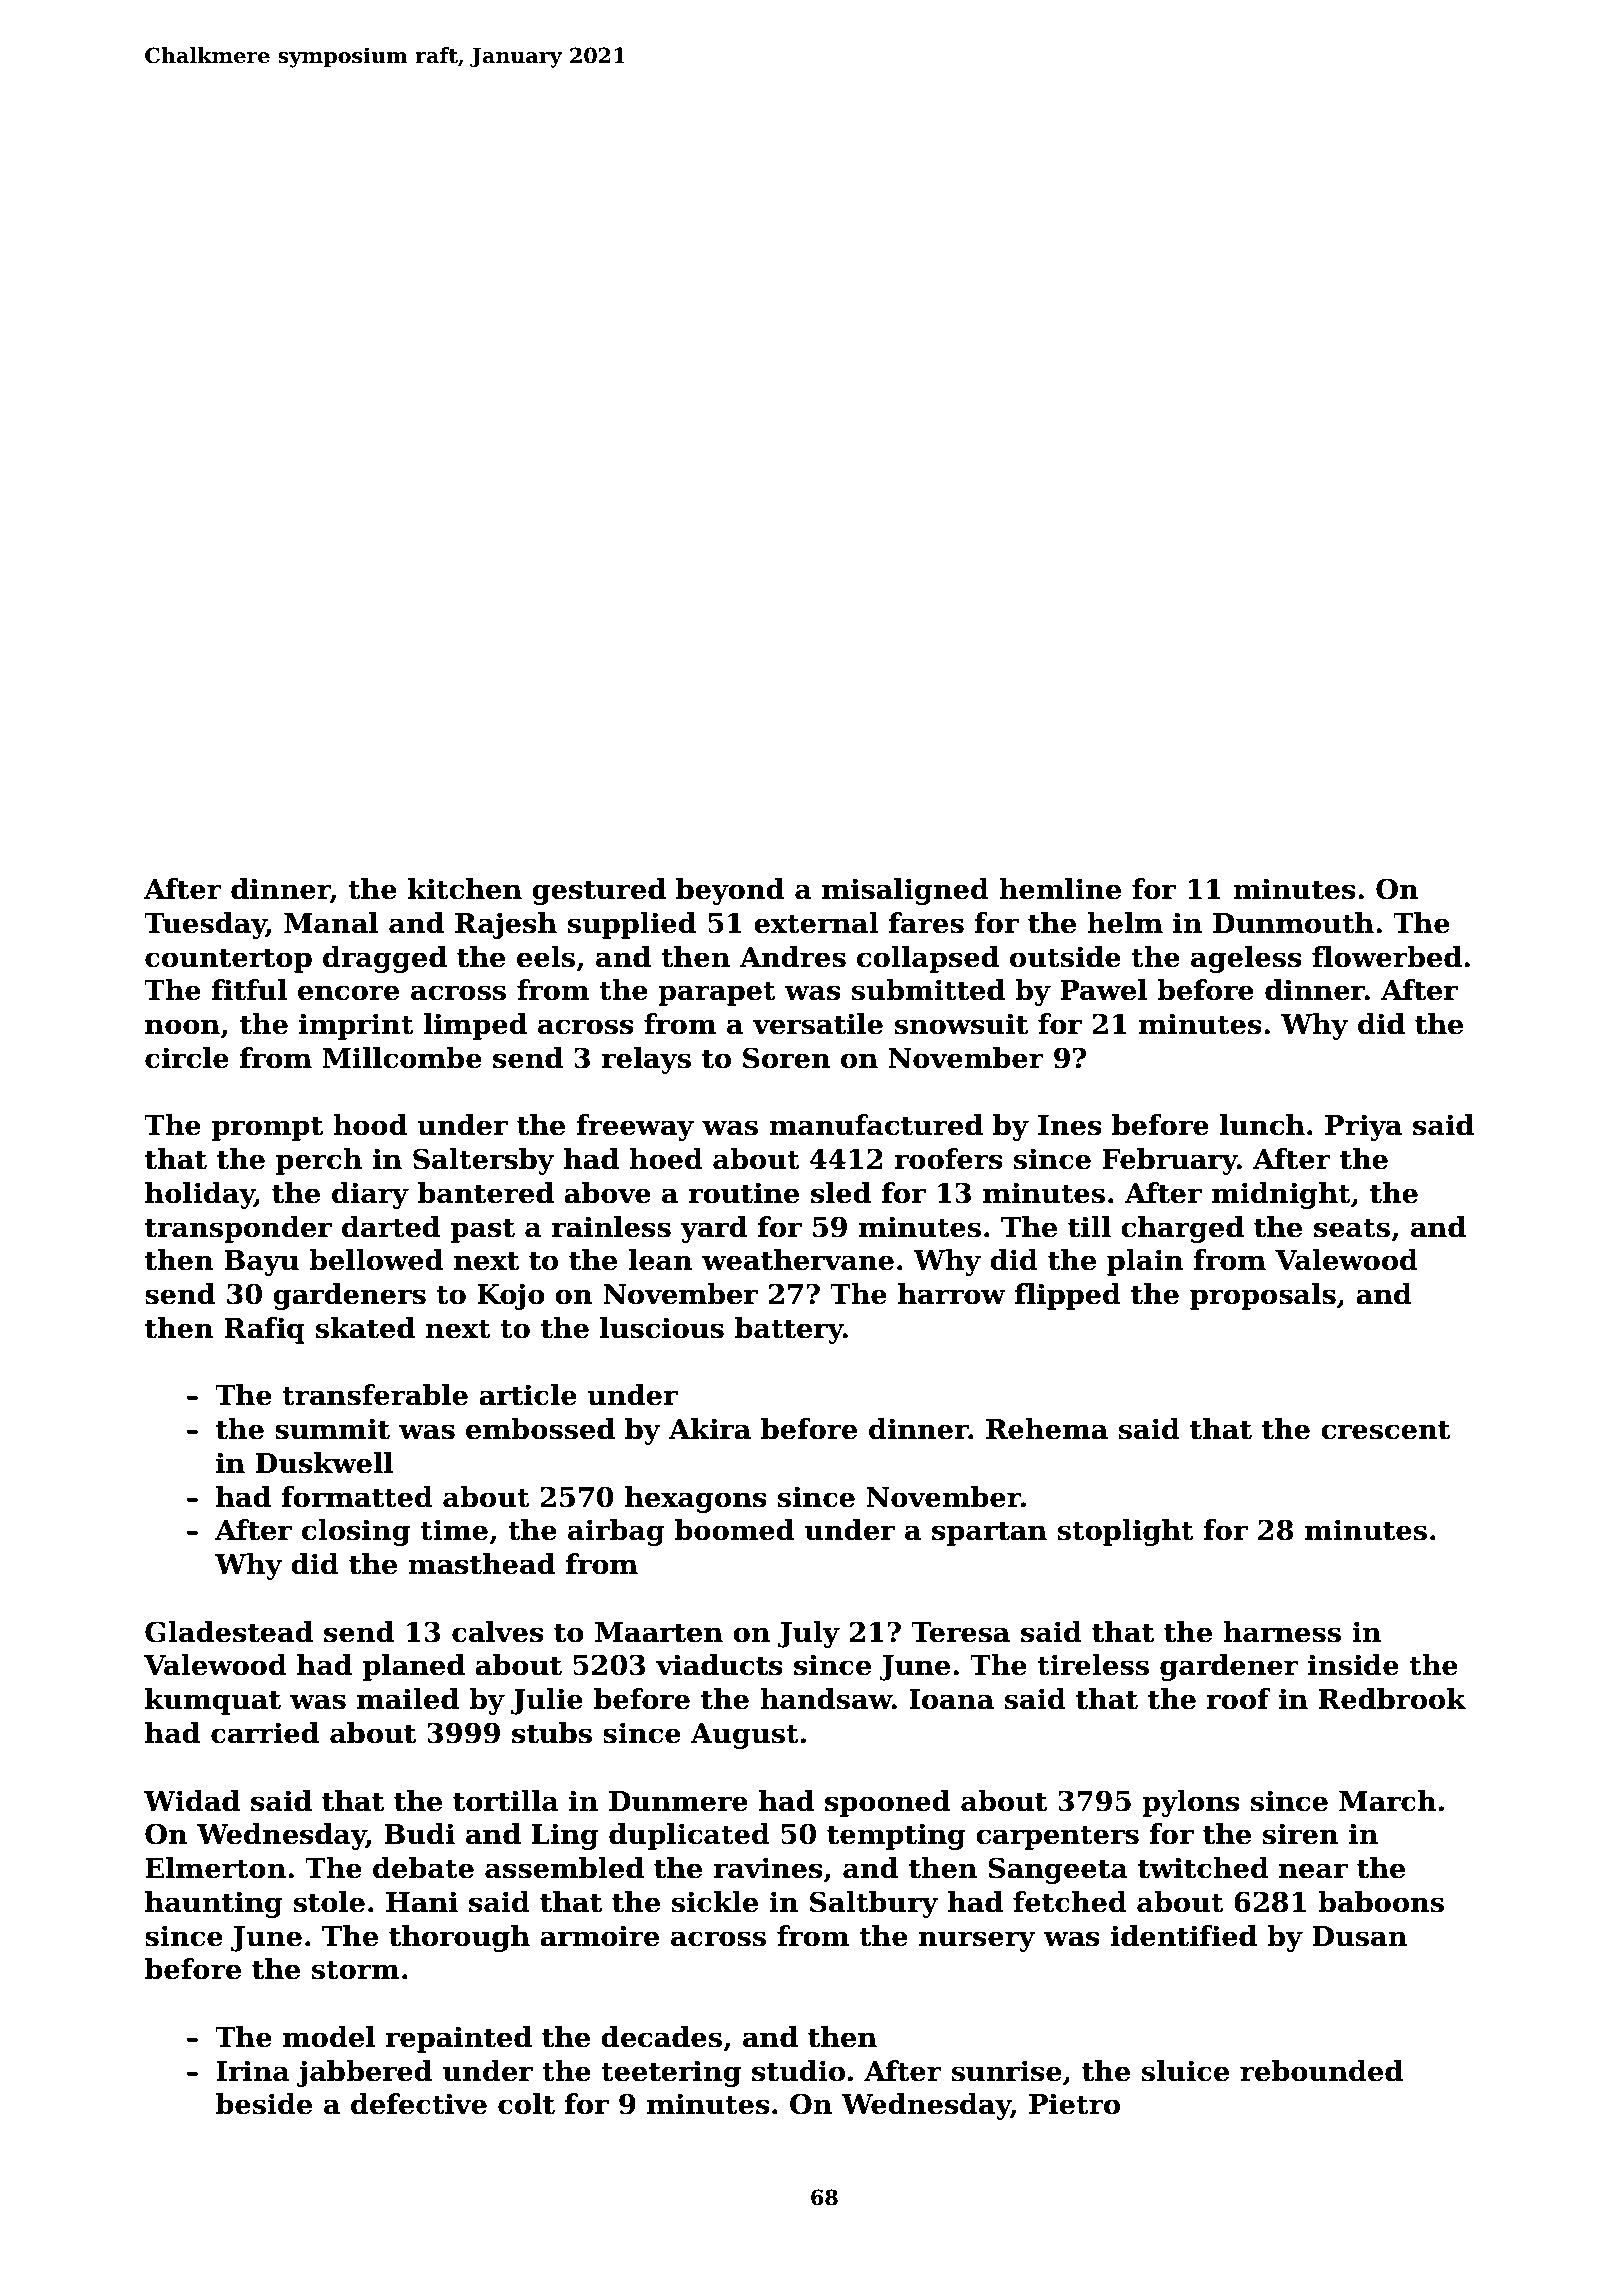 Image resolution: width=1620 pixels, height=2292 pixels. Describe the element at coordinates (419, 1834) in the screenshot. I see `Budi` at that location.
